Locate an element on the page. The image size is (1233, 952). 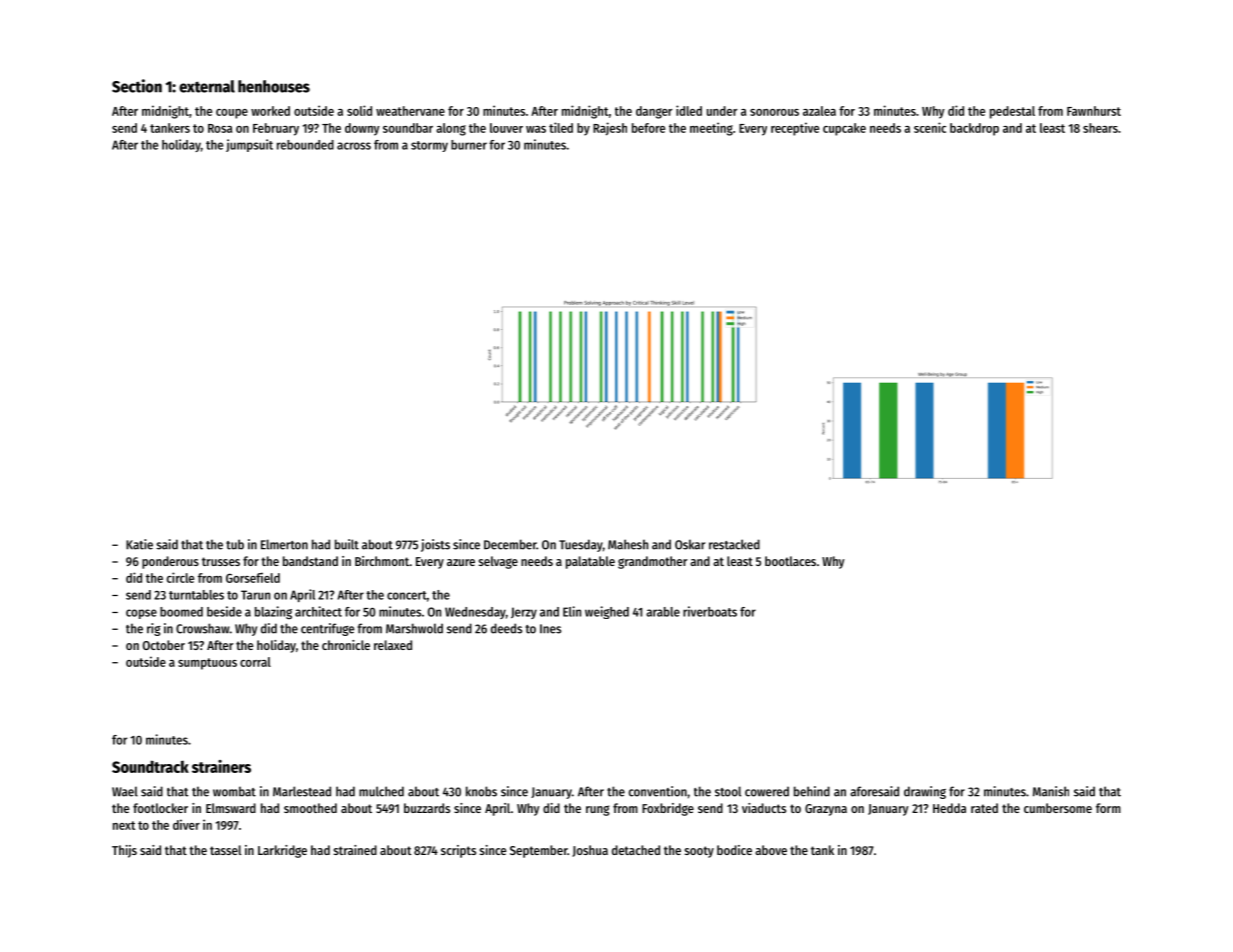
burner is located at coordinates (469, 145).
